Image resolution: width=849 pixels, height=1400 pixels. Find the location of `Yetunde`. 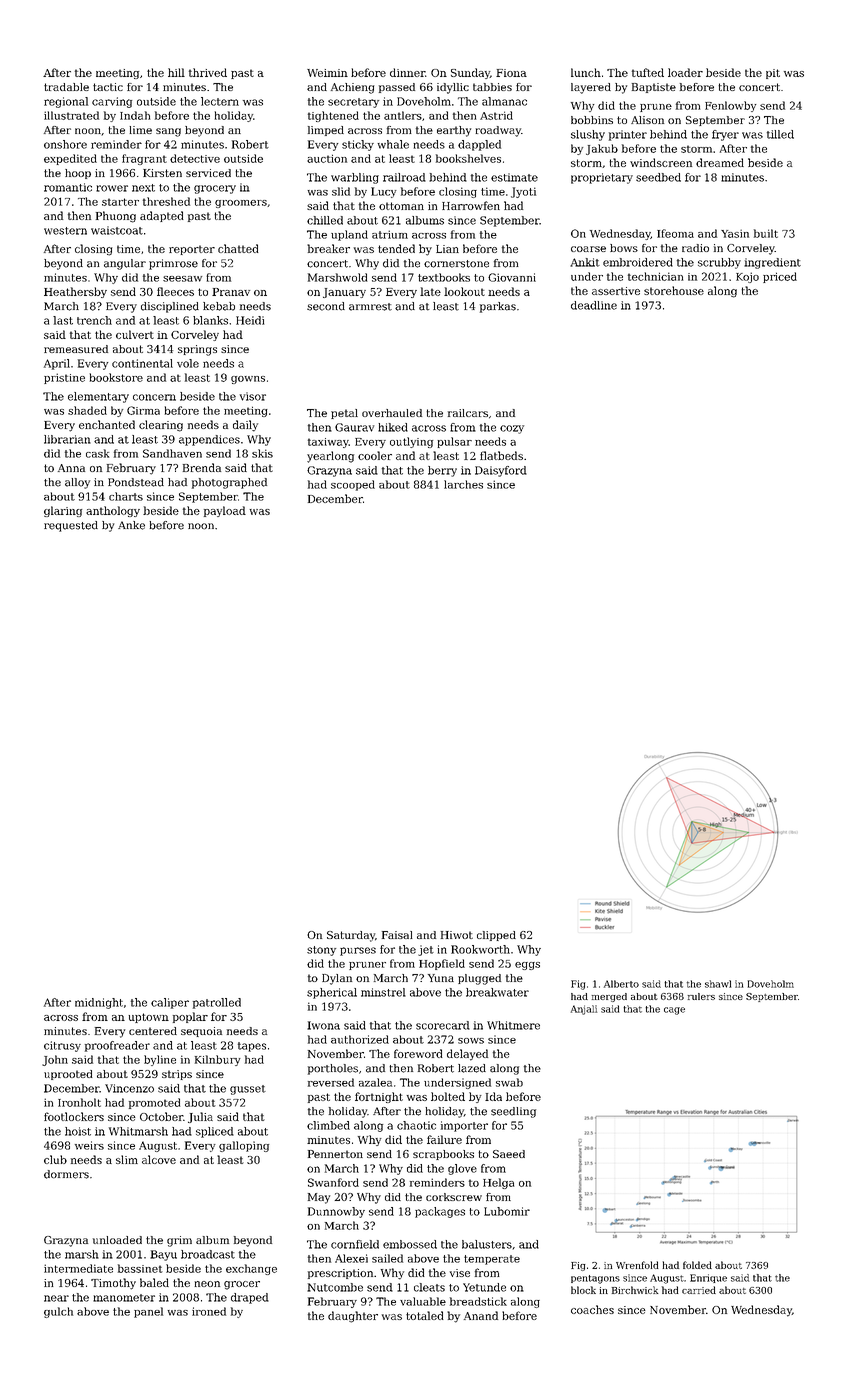

Yetunde is located at coordinates (484, 1287).
